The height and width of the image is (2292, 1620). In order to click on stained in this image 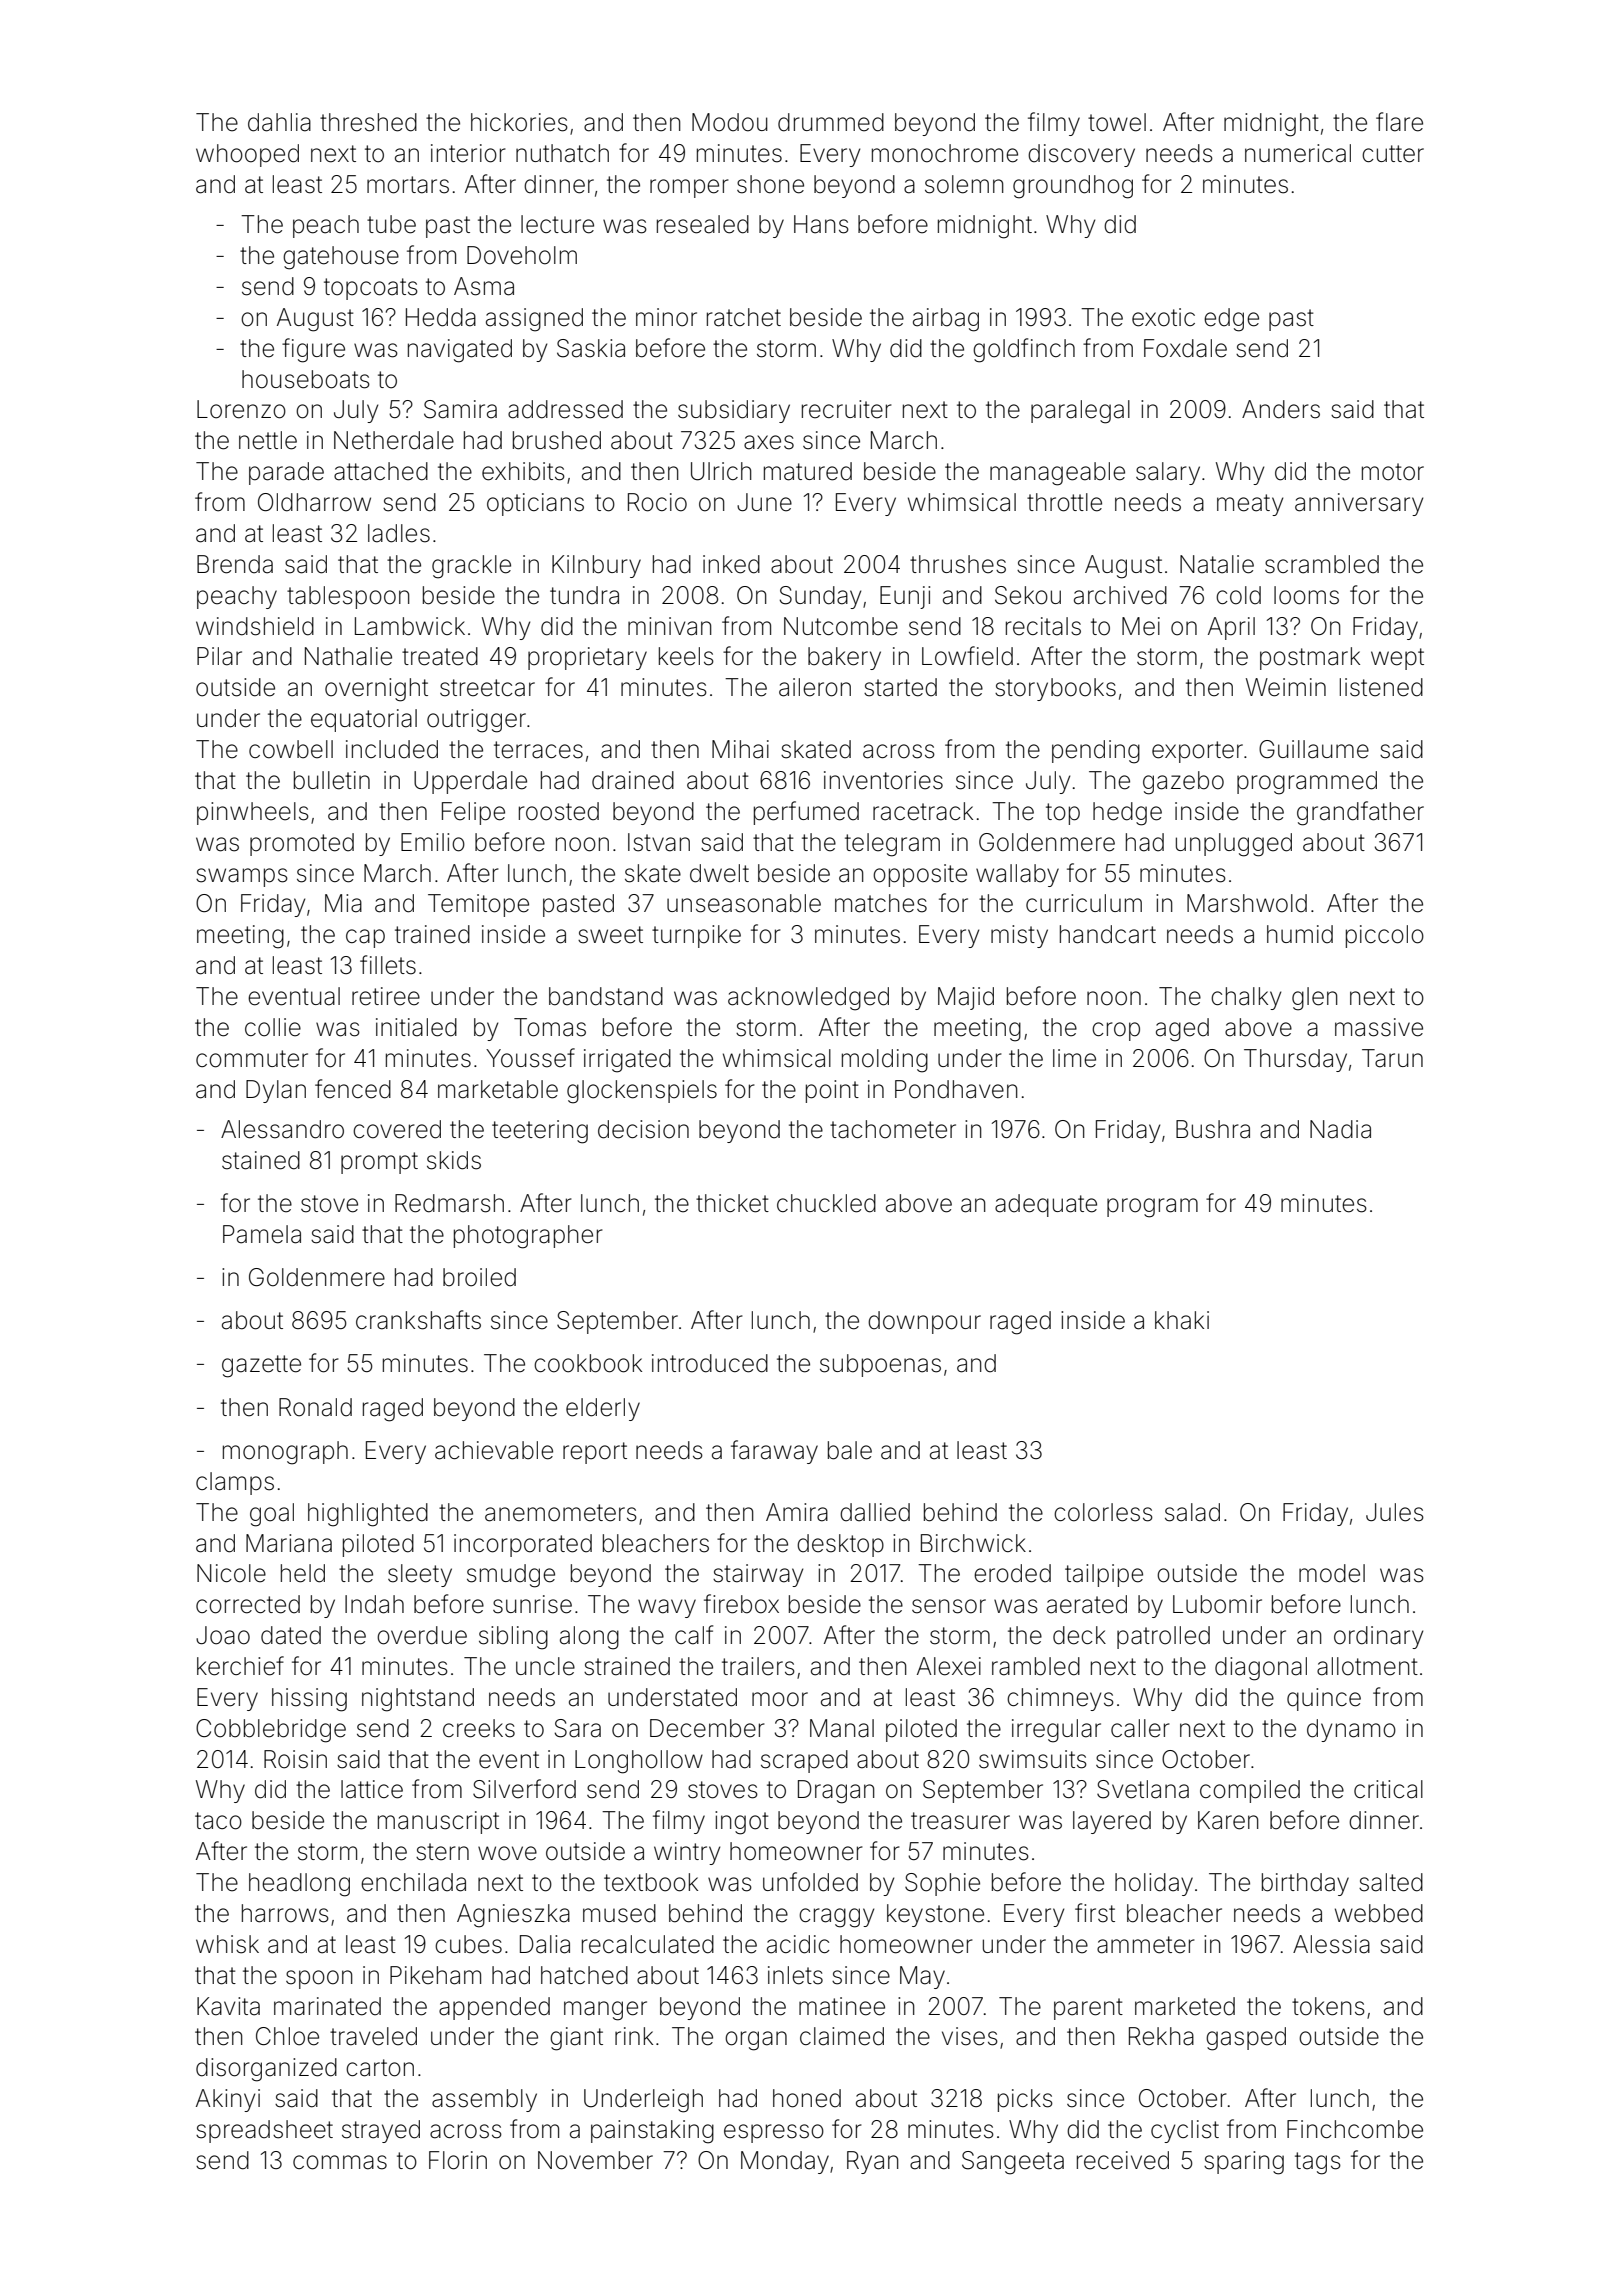, I will do `click(261, 1160)`.
